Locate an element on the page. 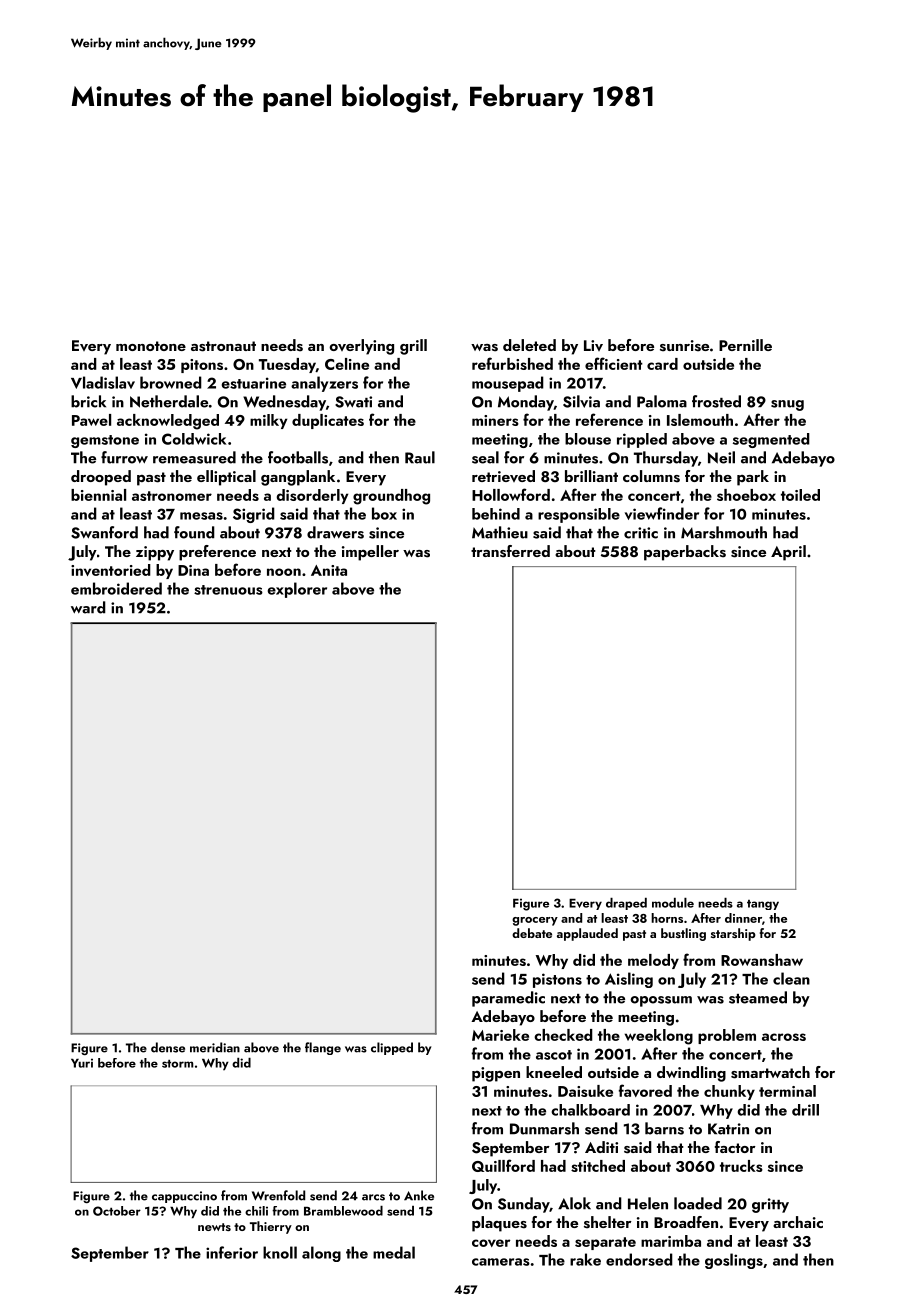 This image has width=908, height=1316. tangy is located at coordinates (763, 905).
